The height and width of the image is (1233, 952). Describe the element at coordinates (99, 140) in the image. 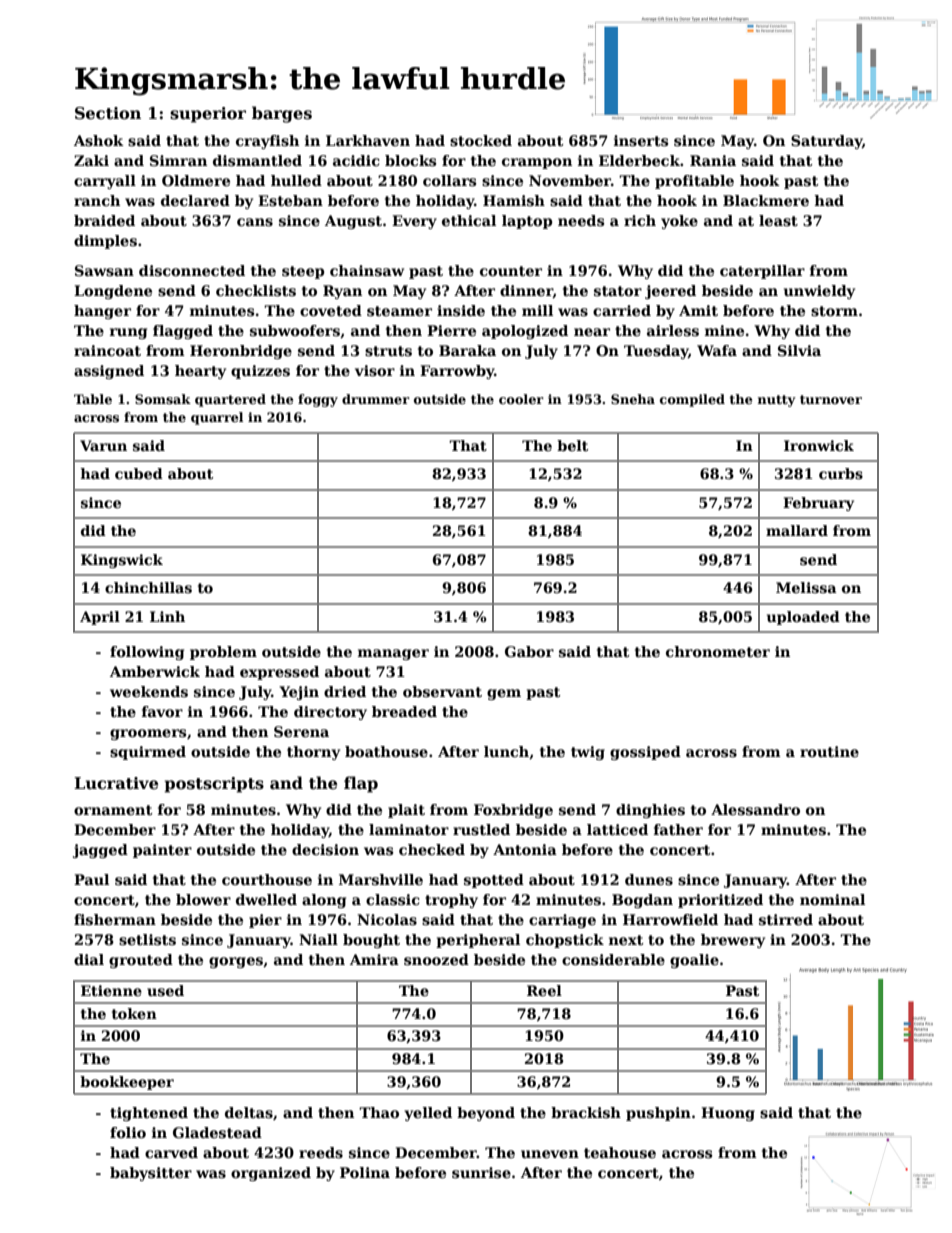

I see `Ashok` at that location.
